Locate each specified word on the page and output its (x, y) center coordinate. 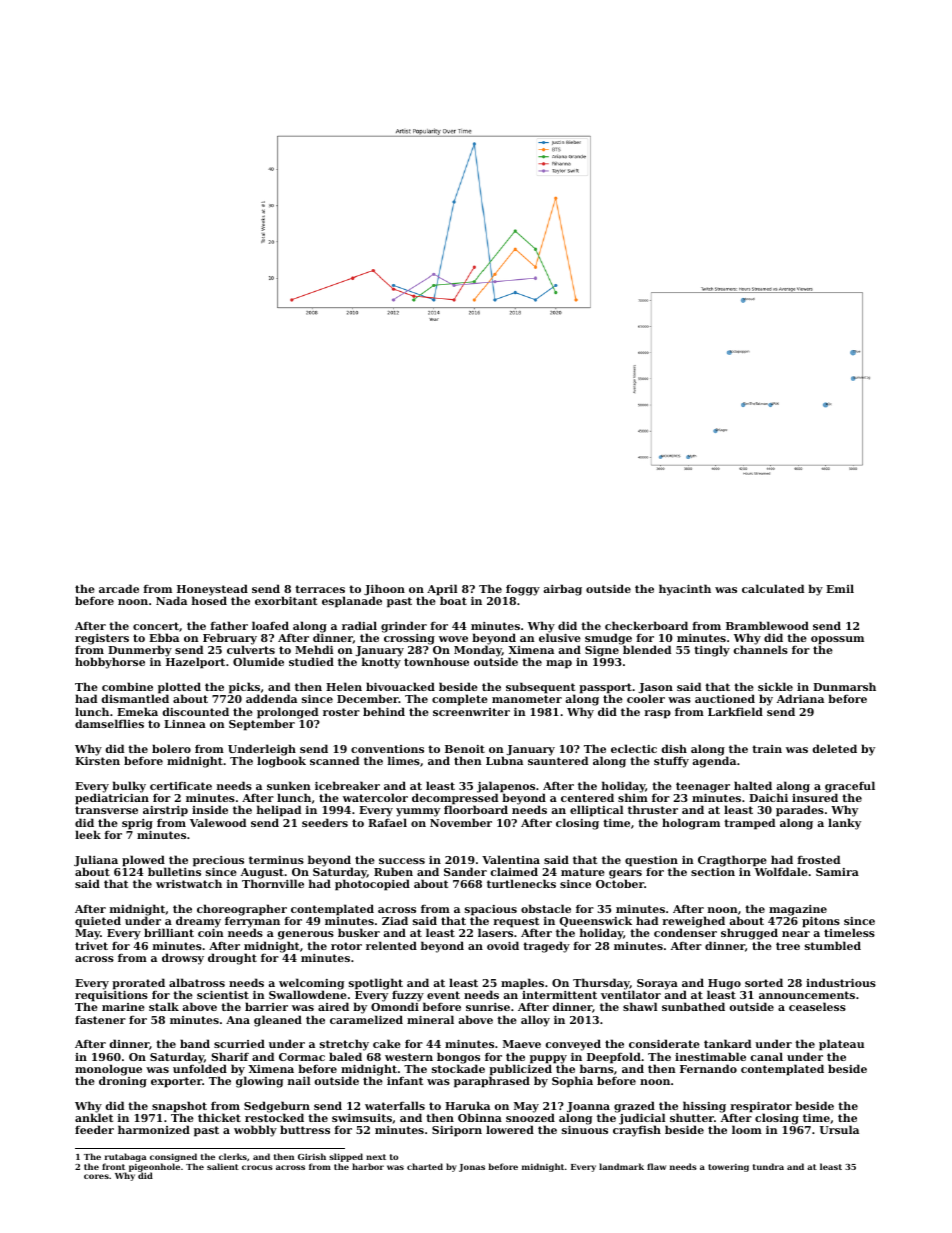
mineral (430, 1019)
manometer (527, 699)
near (796, 934)
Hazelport (195, 663)
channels (761, 650)
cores (96, 1176)
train (767, 749)
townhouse (436, 662)
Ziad (395, 920)
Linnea (185, 724)
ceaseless (817, 1006)
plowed (143, 861)
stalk (164, 1006)
